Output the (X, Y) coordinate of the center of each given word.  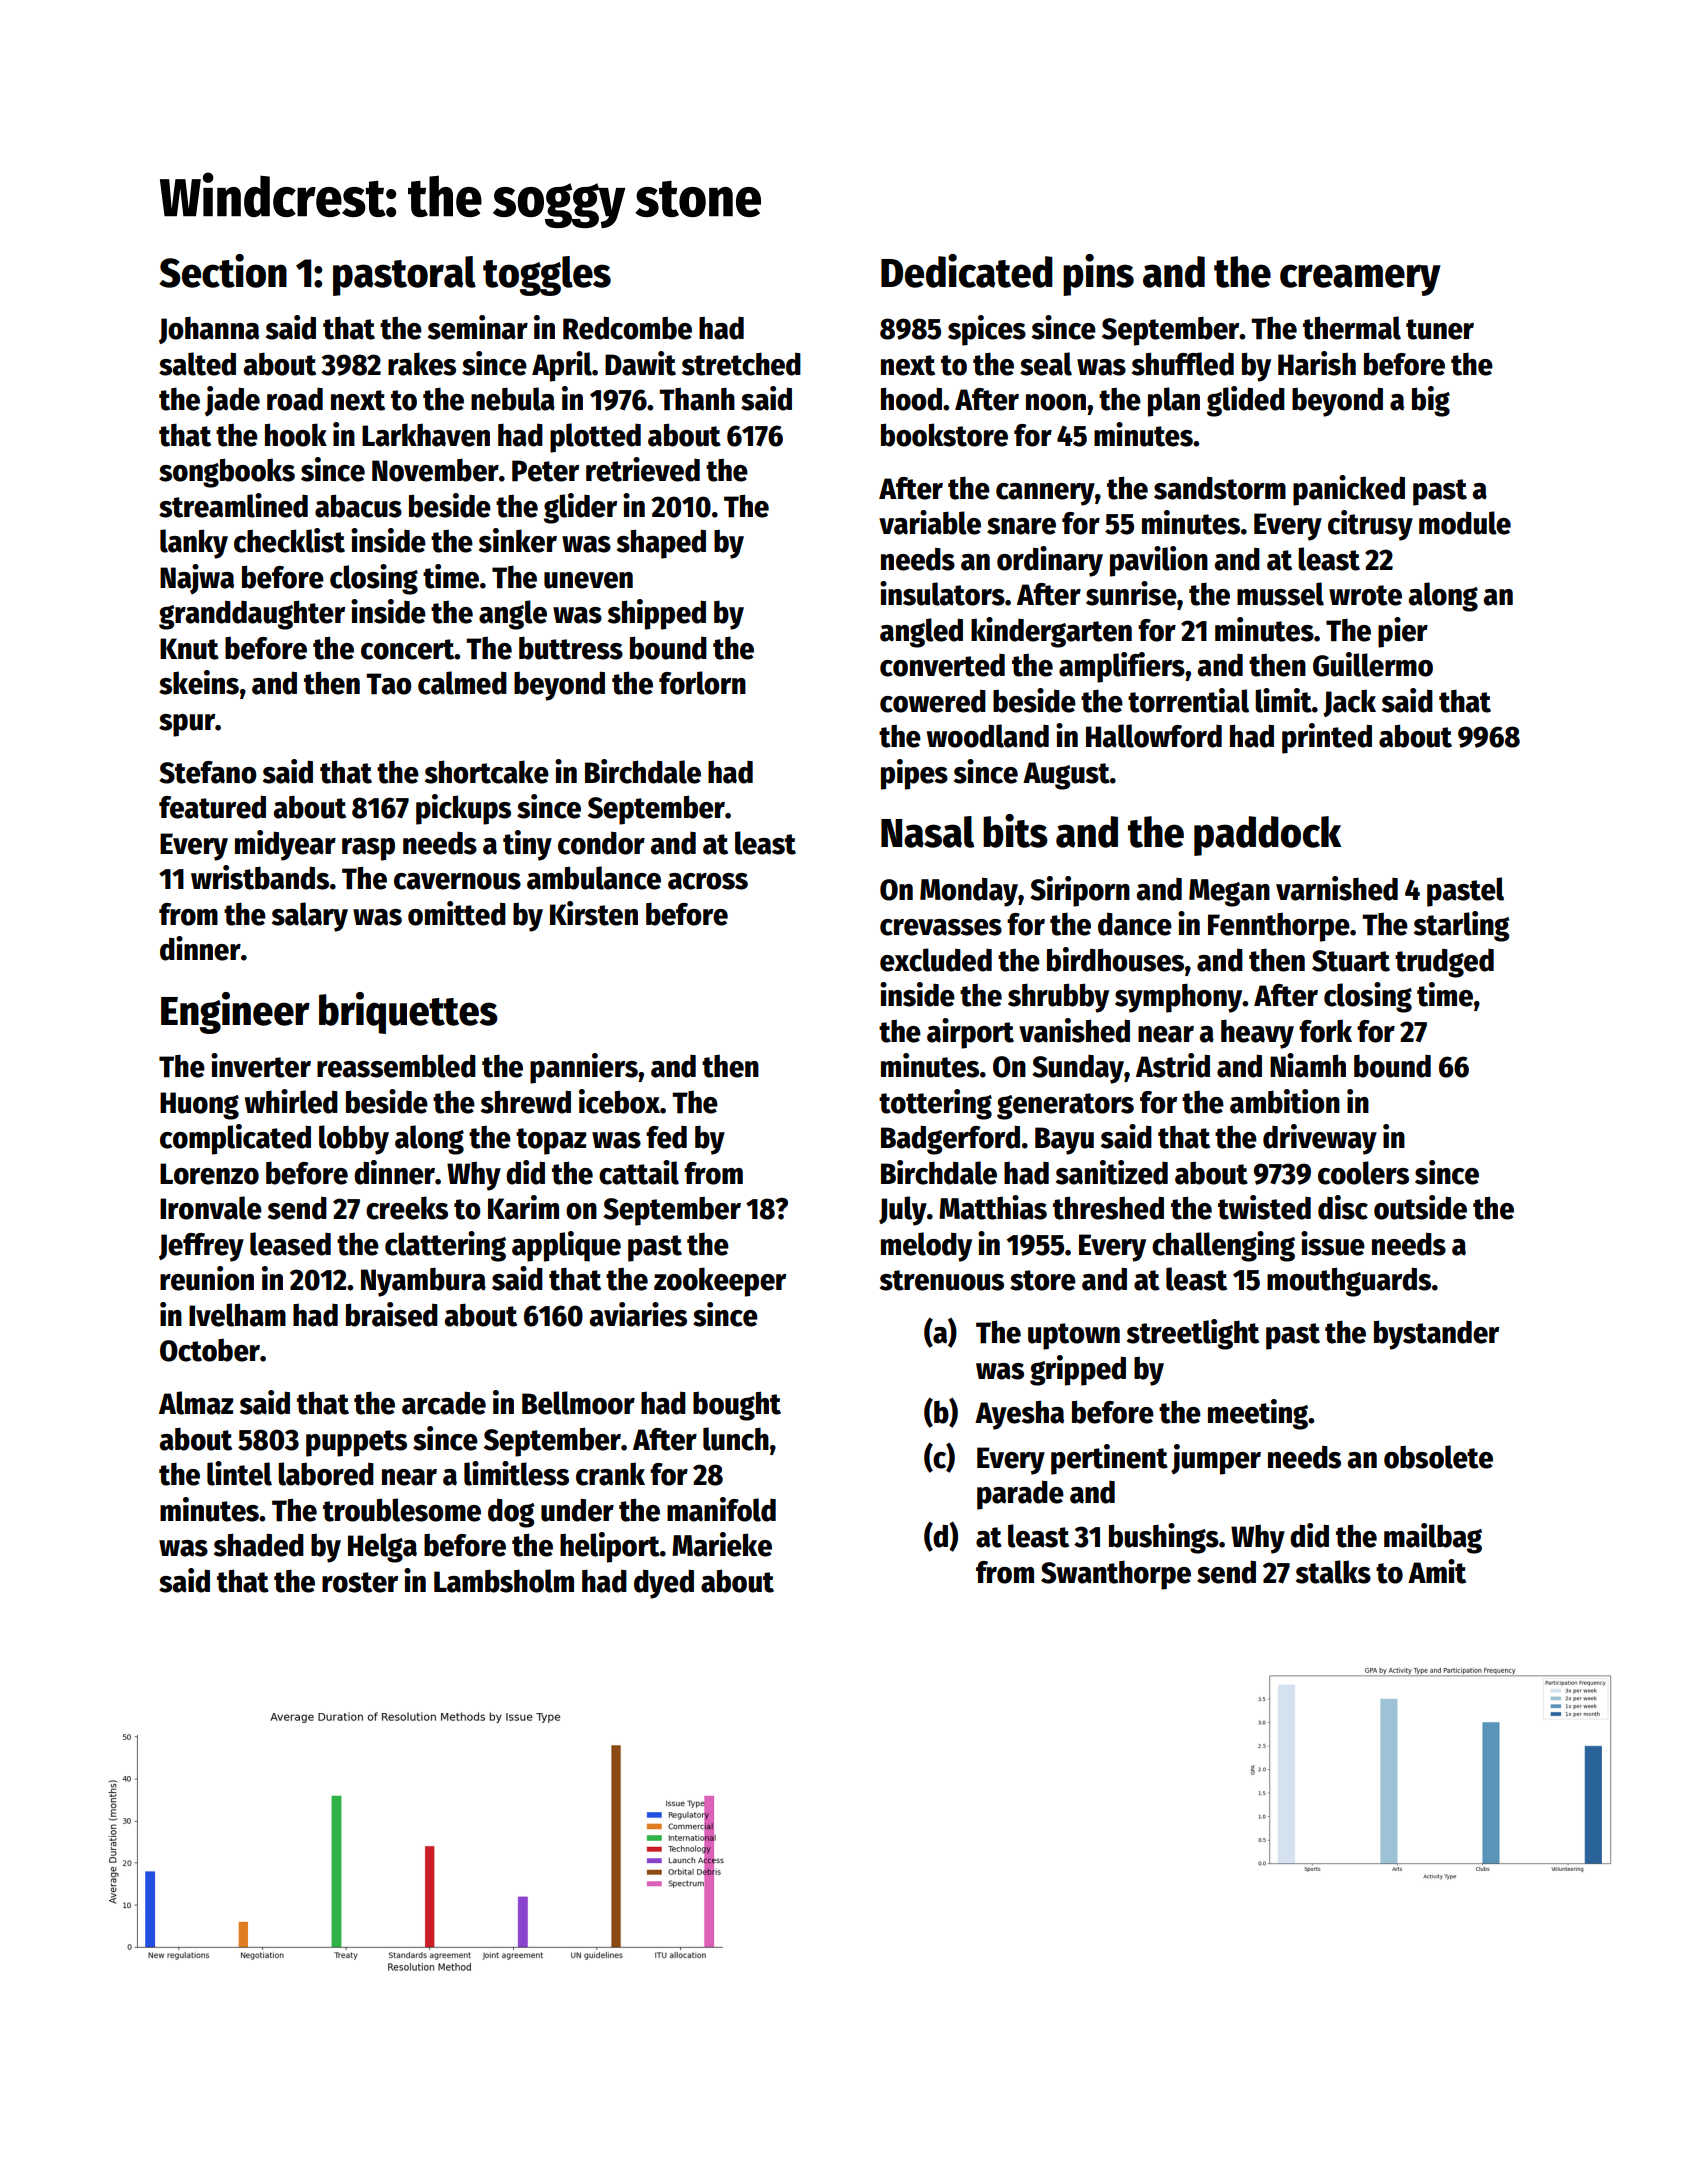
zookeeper (720, 1282)
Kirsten (594, 913)
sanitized (1112, 1172)
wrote (1365, 595)
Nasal (927, 832)
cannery (1045, 494)
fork (1325, 1031)
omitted (457, 913)
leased (290, 1244)
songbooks (227, 473)
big (1431, 401)
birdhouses (1115, 959)
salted (197, 364)
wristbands (260, 877)
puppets (356, 1443)
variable (930, 522)
